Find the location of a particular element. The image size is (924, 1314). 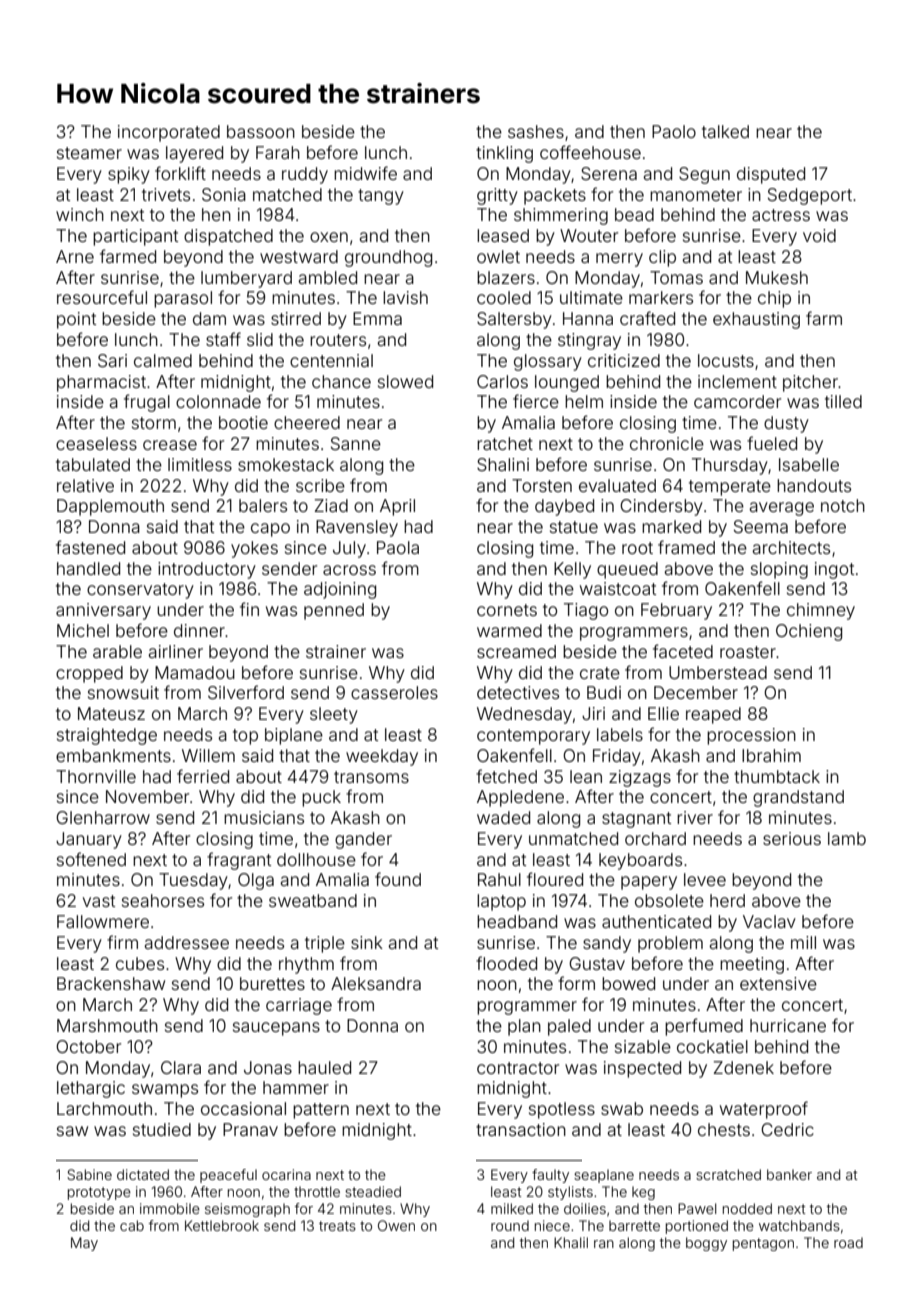

Wednesday is located at coordinates (524, 715).
